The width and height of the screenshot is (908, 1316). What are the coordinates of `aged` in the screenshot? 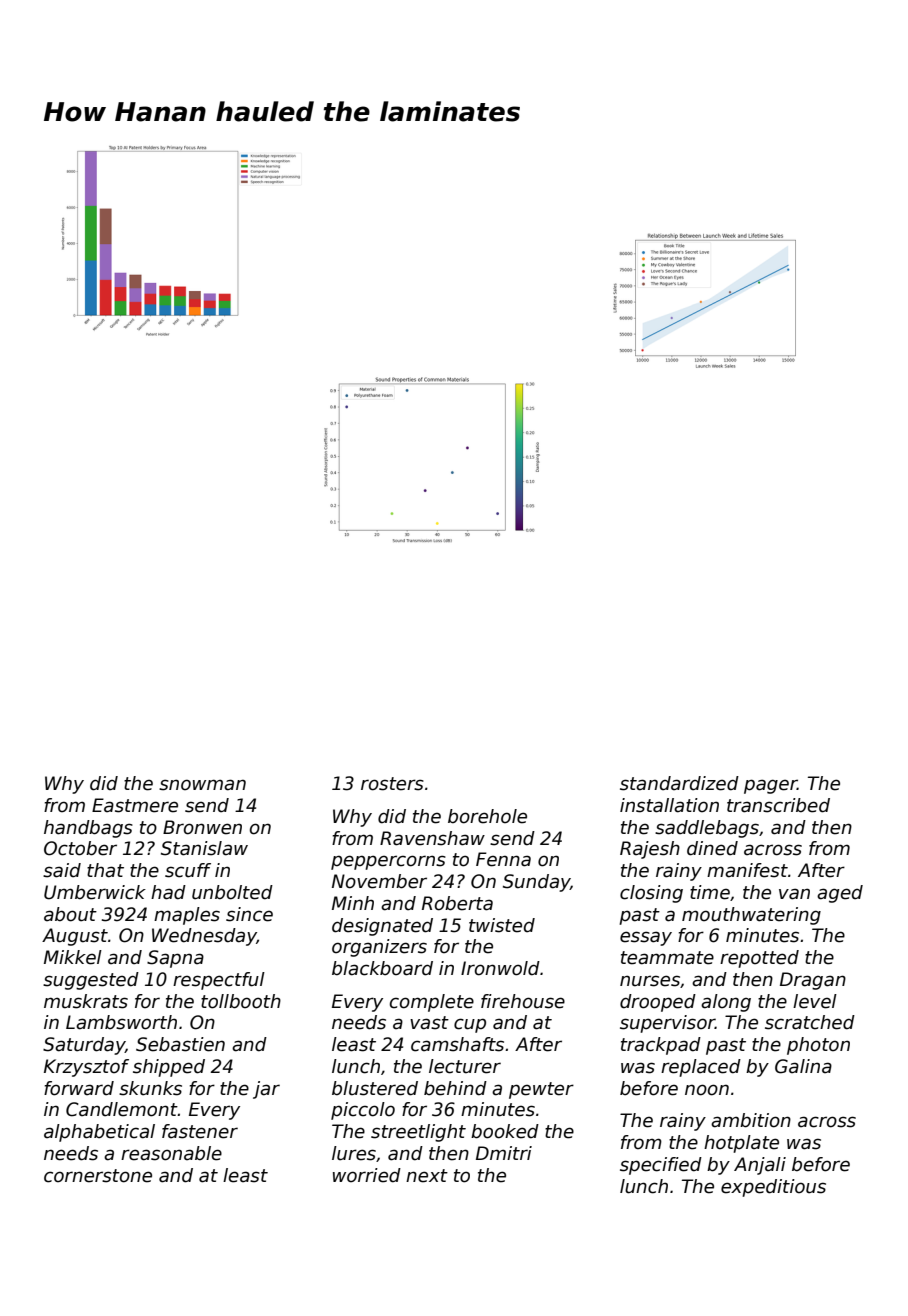 It's located at (840, 894).
